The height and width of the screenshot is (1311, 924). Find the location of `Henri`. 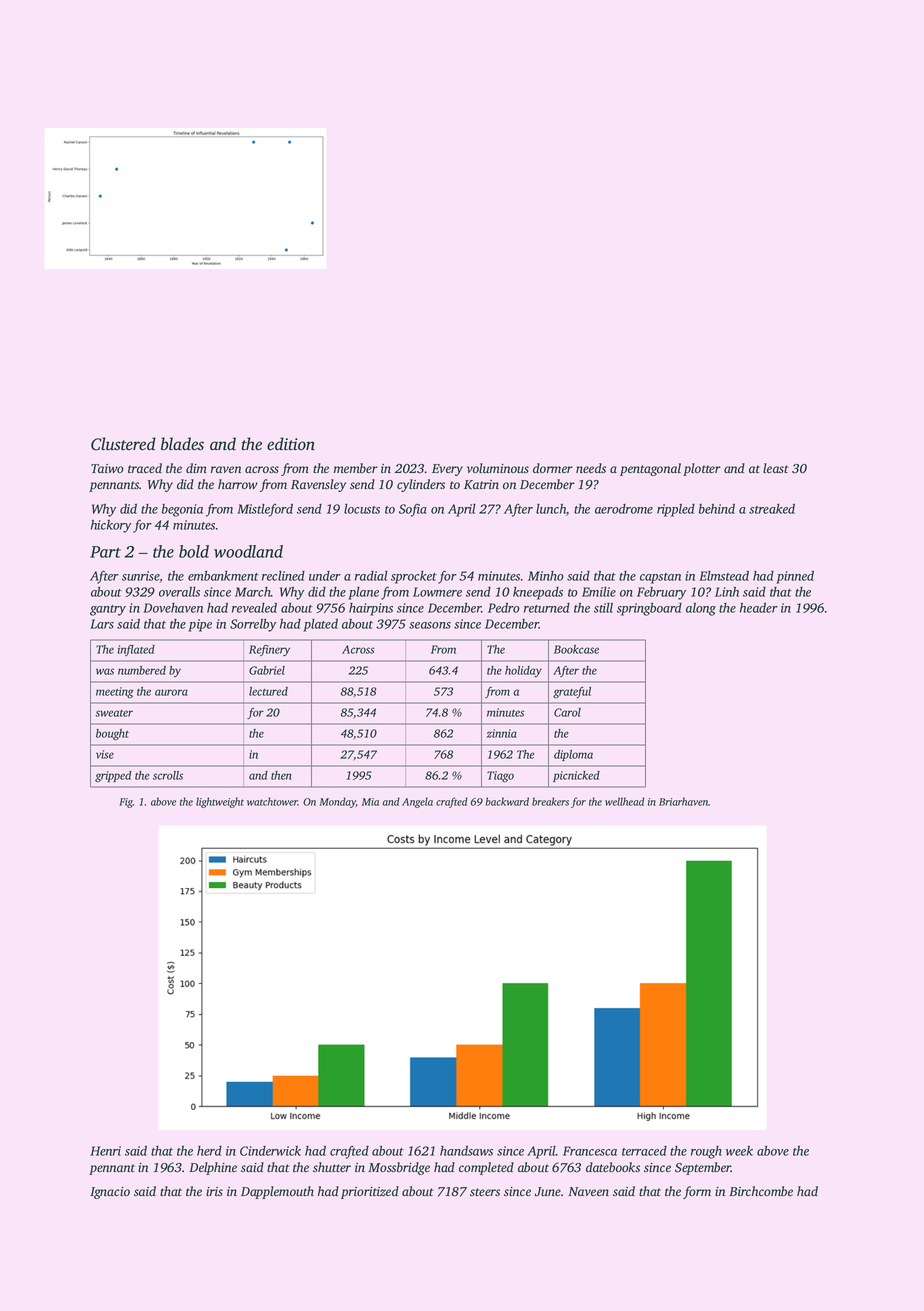

Henri is located at coordinates (105, 1151).
